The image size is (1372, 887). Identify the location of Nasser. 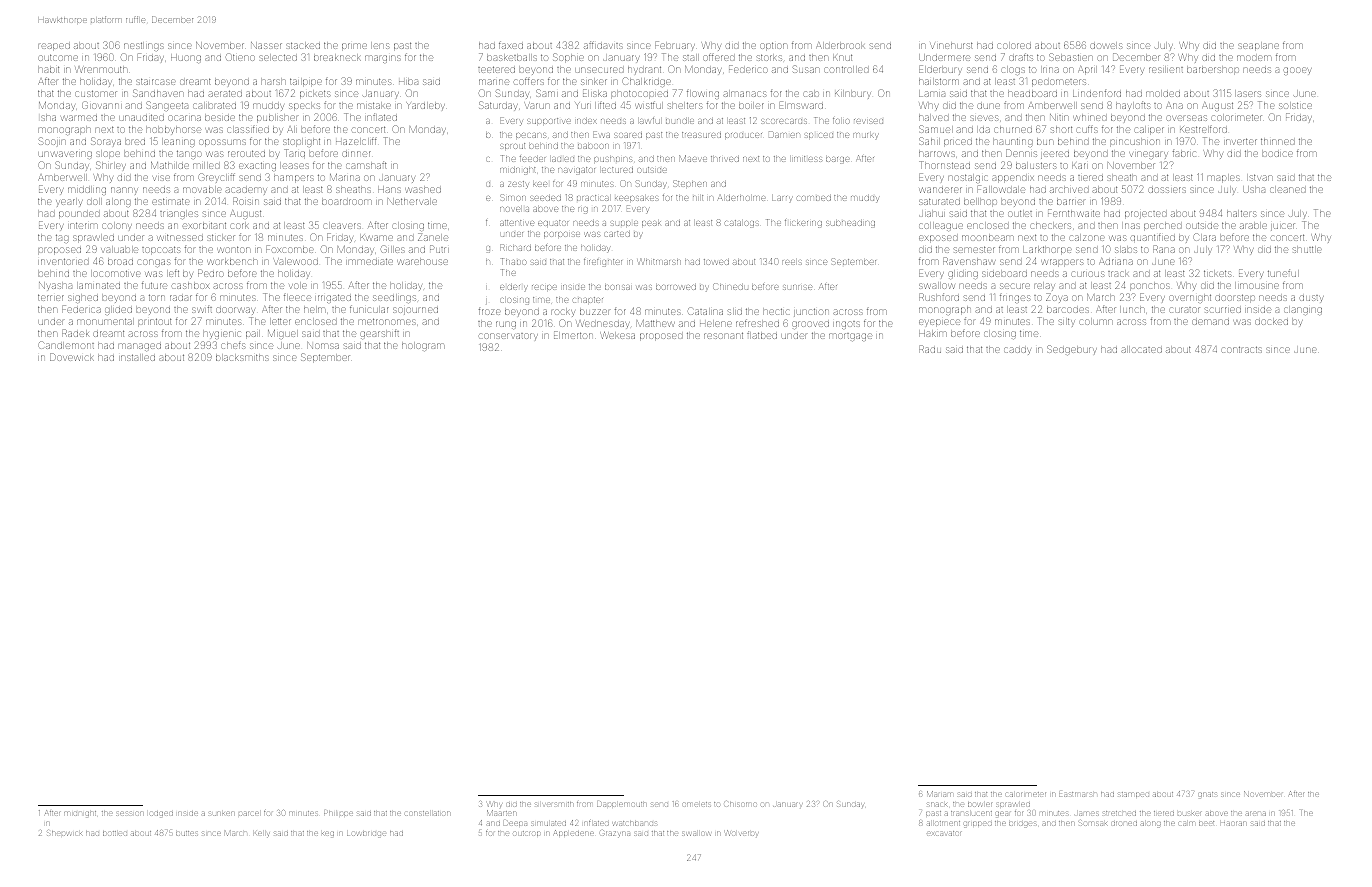
(266, 45).
